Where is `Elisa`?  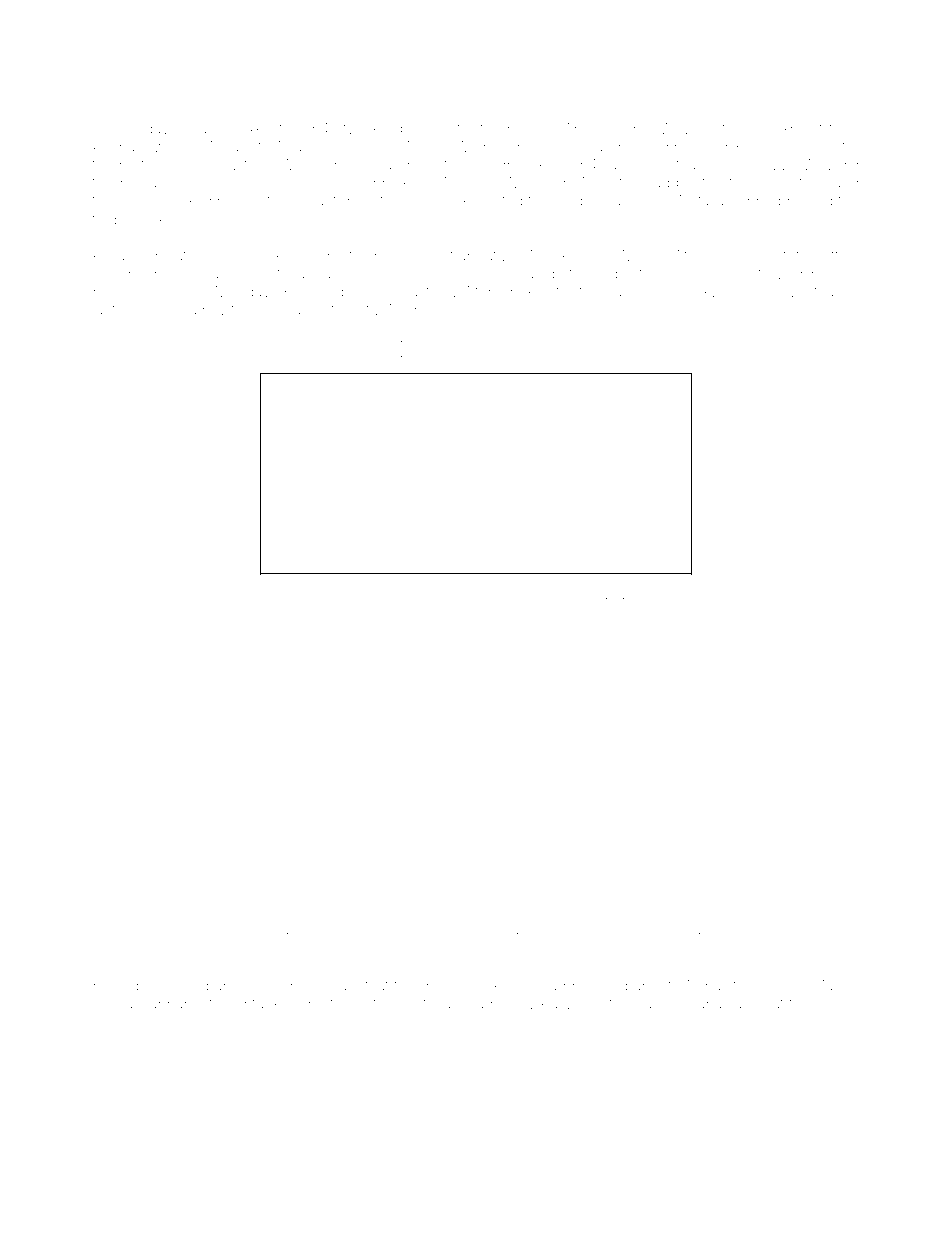 Elisa is located at coordinates (370, 600).
